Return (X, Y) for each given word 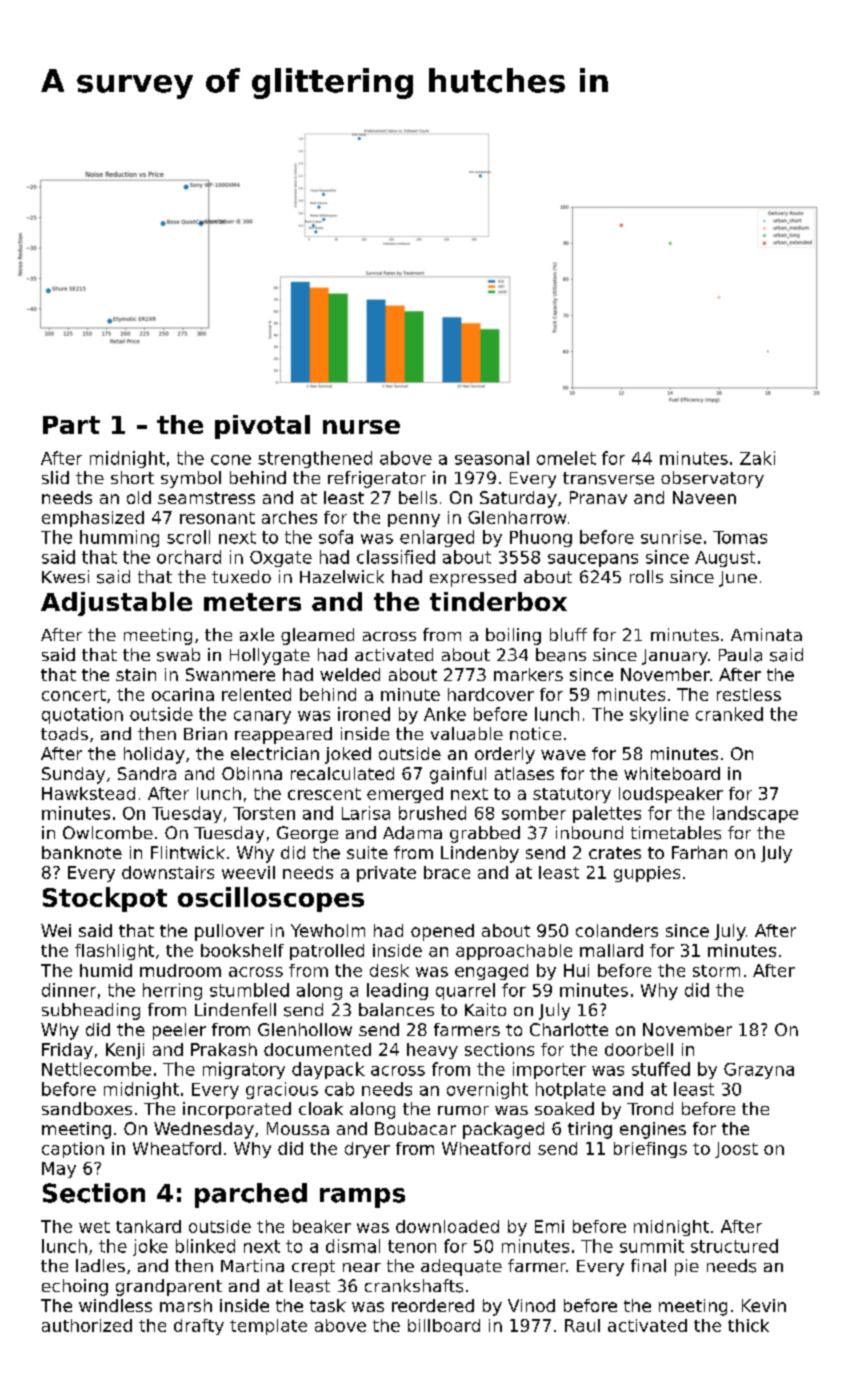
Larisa (366, 813)
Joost (736, 1150)
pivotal (262, 427)
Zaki (757, 458)
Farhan (699, 852)
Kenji (125, 1051)
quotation (82, 715)
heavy (432, 1051)
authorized (87, 1325)
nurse (361, 427)
